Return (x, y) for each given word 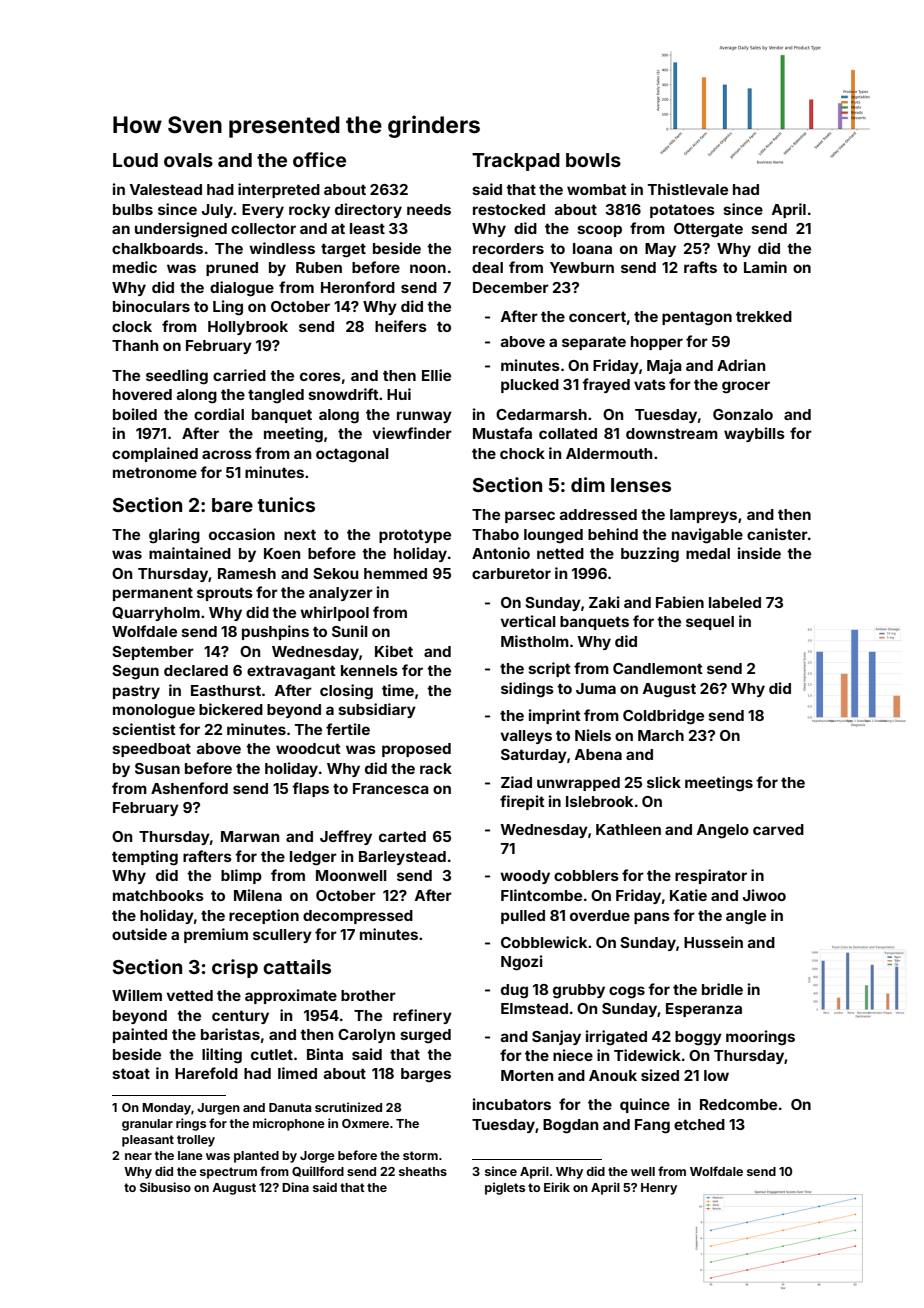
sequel (710, 623)
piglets (505, 1188)
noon (428, 268)
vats (650, 384)
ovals (188, 160)
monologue (154, 711)
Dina (295, 1187)
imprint (555, 716)
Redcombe (738, 1104)
